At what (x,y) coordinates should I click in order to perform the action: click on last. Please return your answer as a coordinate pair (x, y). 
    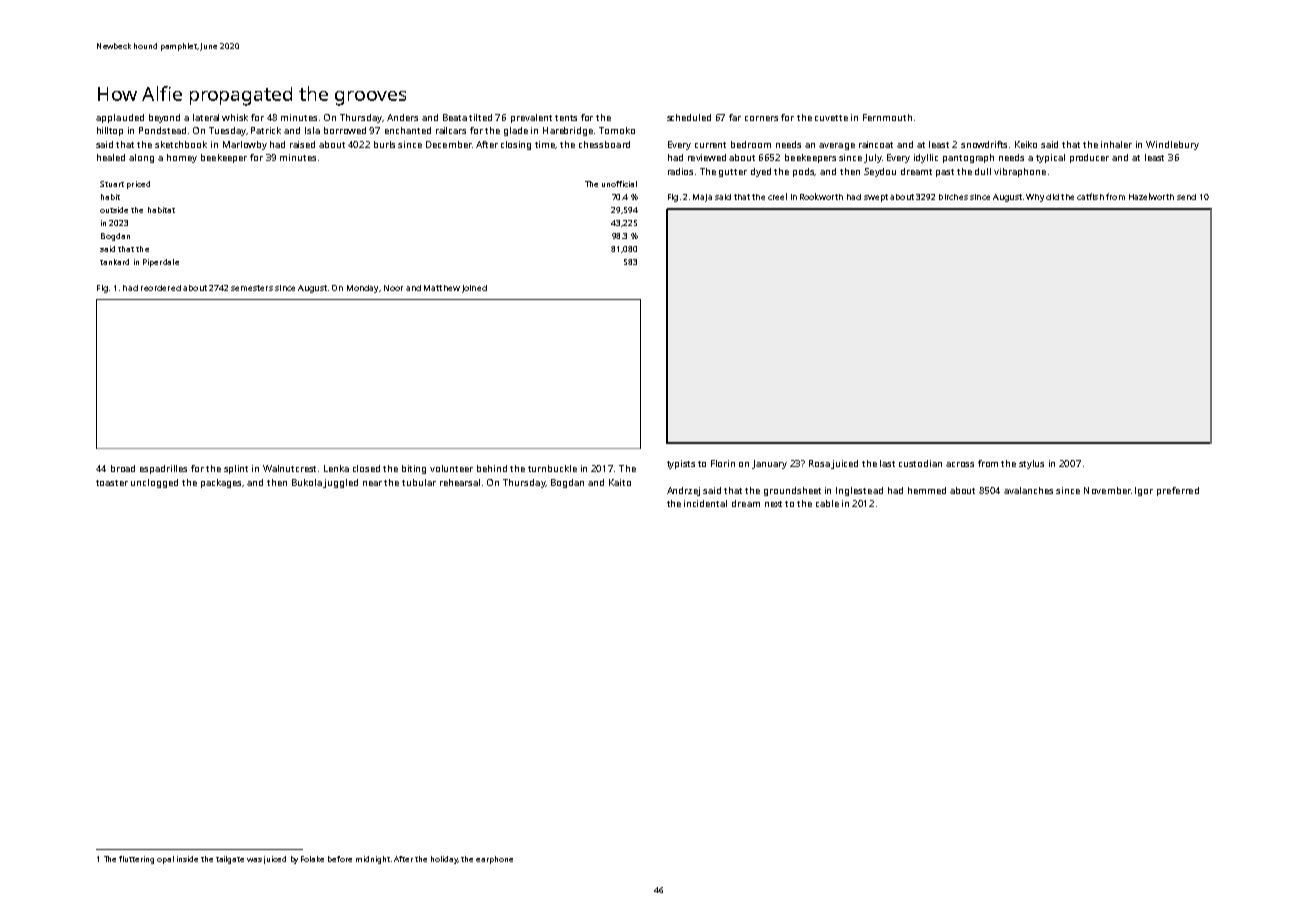
    Looking at the image, I should click on (887, 463).
